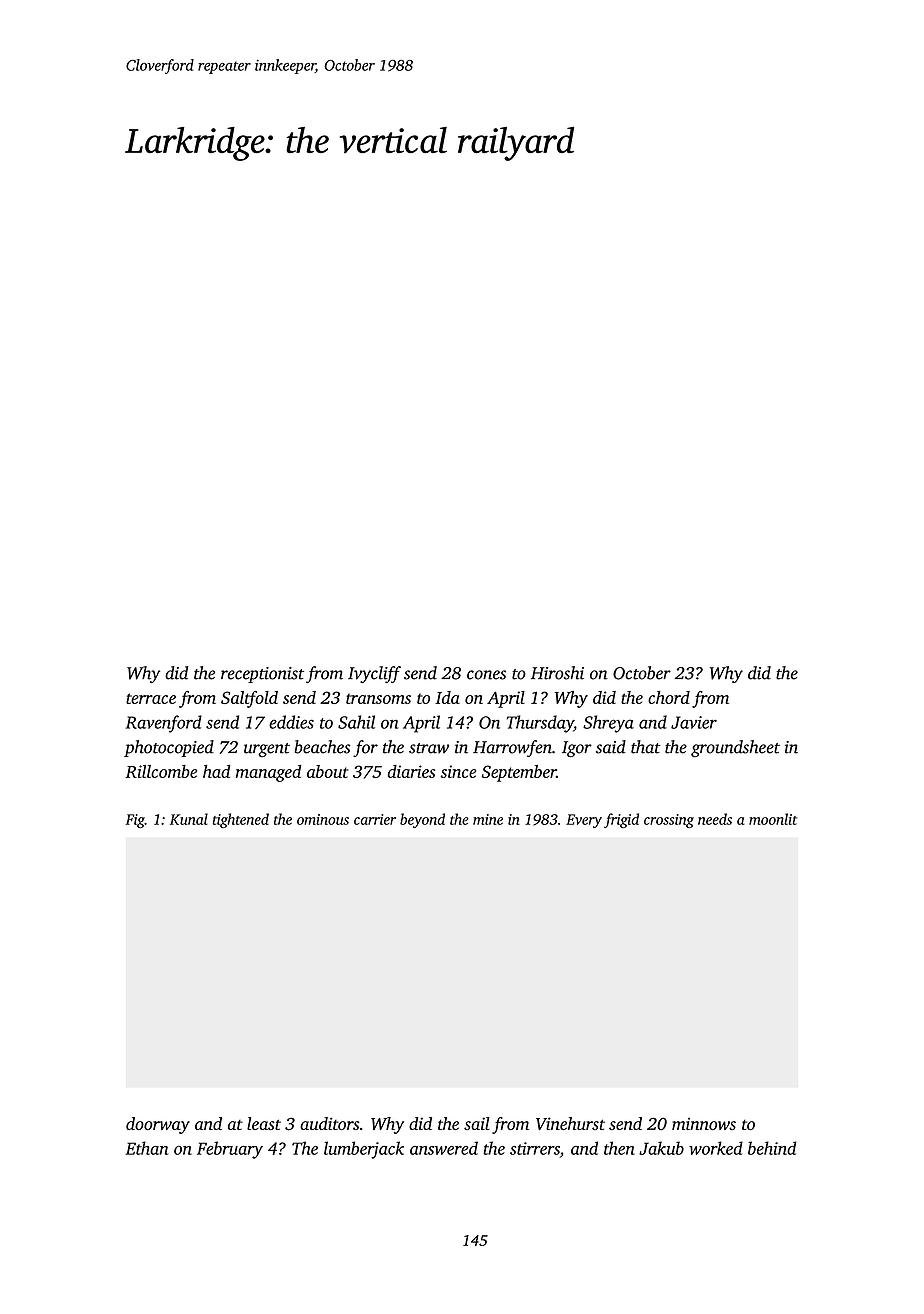  What do you see at coordinates (772, 1148) in the document?
I see `behind` at bounding box center [772, 1148].
